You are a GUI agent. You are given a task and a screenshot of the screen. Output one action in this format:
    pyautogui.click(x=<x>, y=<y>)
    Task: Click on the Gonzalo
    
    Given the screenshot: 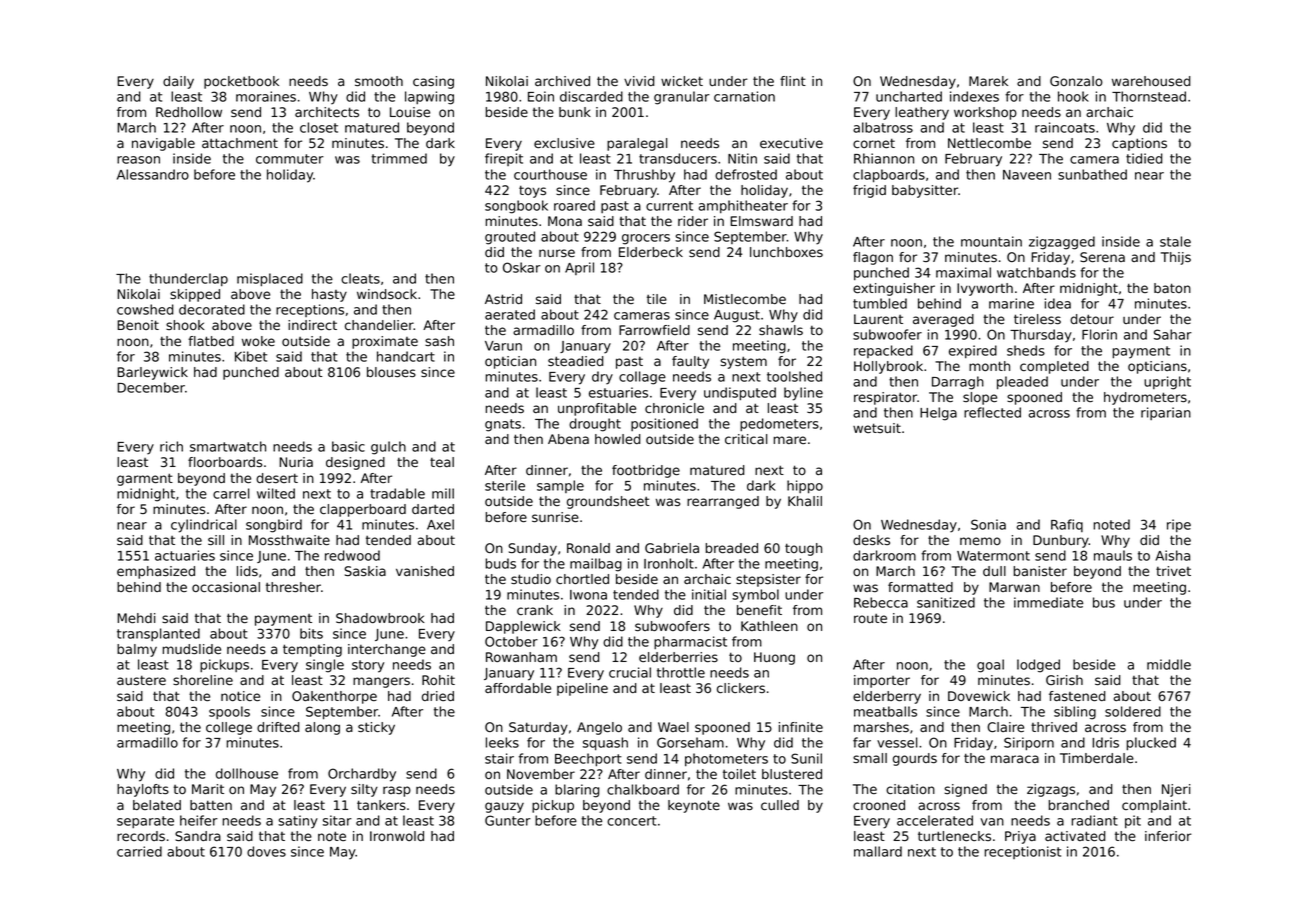 What is the action you would take?
    pyautogui.click(x=1076, y=81)
